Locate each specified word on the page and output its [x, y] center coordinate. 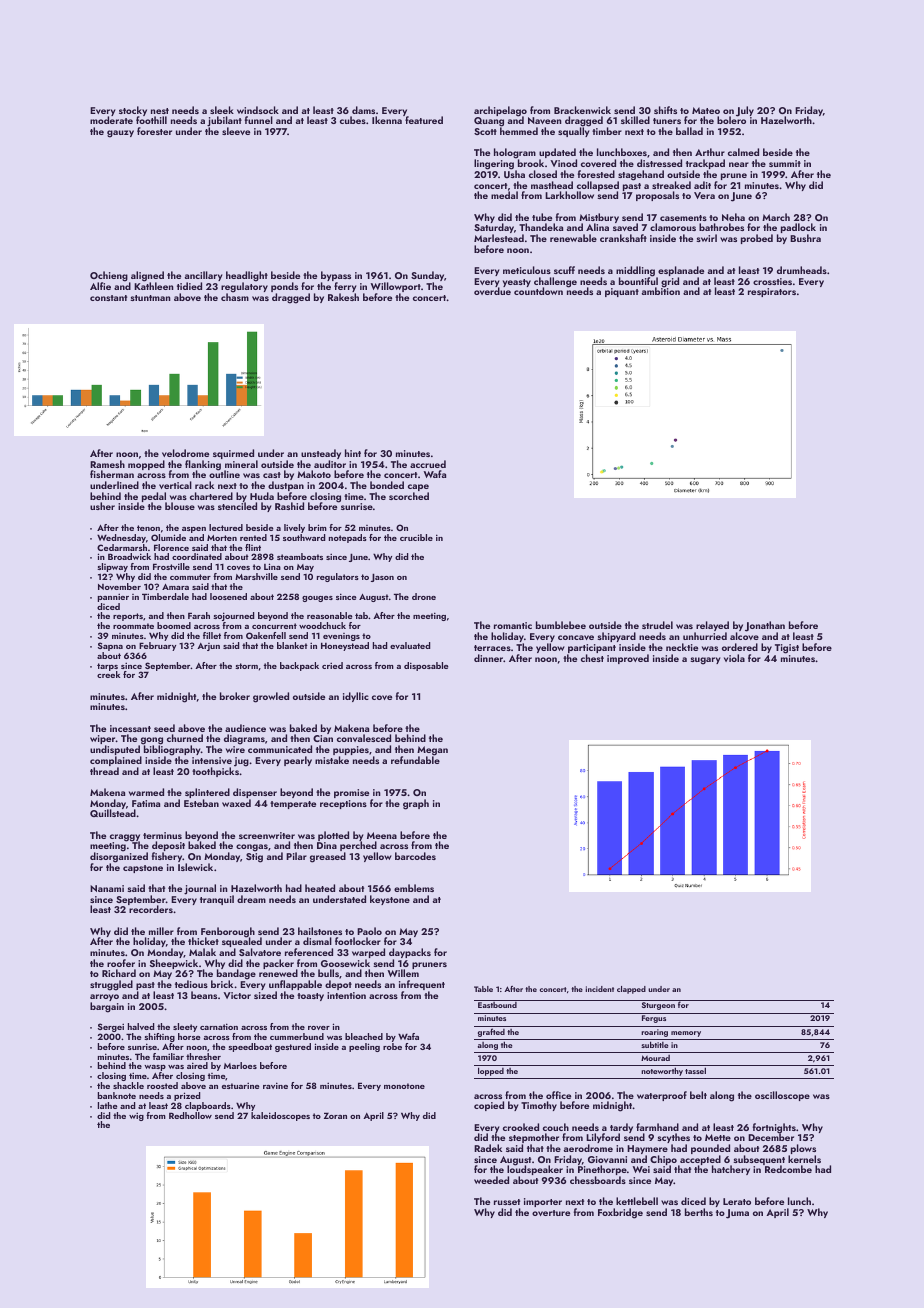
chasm [235, 297]
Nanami [107, 888]
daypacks [410, 953]
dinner [488, 658]
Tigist [787, 649]
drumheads [802, 270]
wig [136, 1116]
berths [699, 1212]
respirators [772, 292]
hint [353, 453]
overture [551, 1213]
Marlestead [499, 238]
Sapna [110, 646]
